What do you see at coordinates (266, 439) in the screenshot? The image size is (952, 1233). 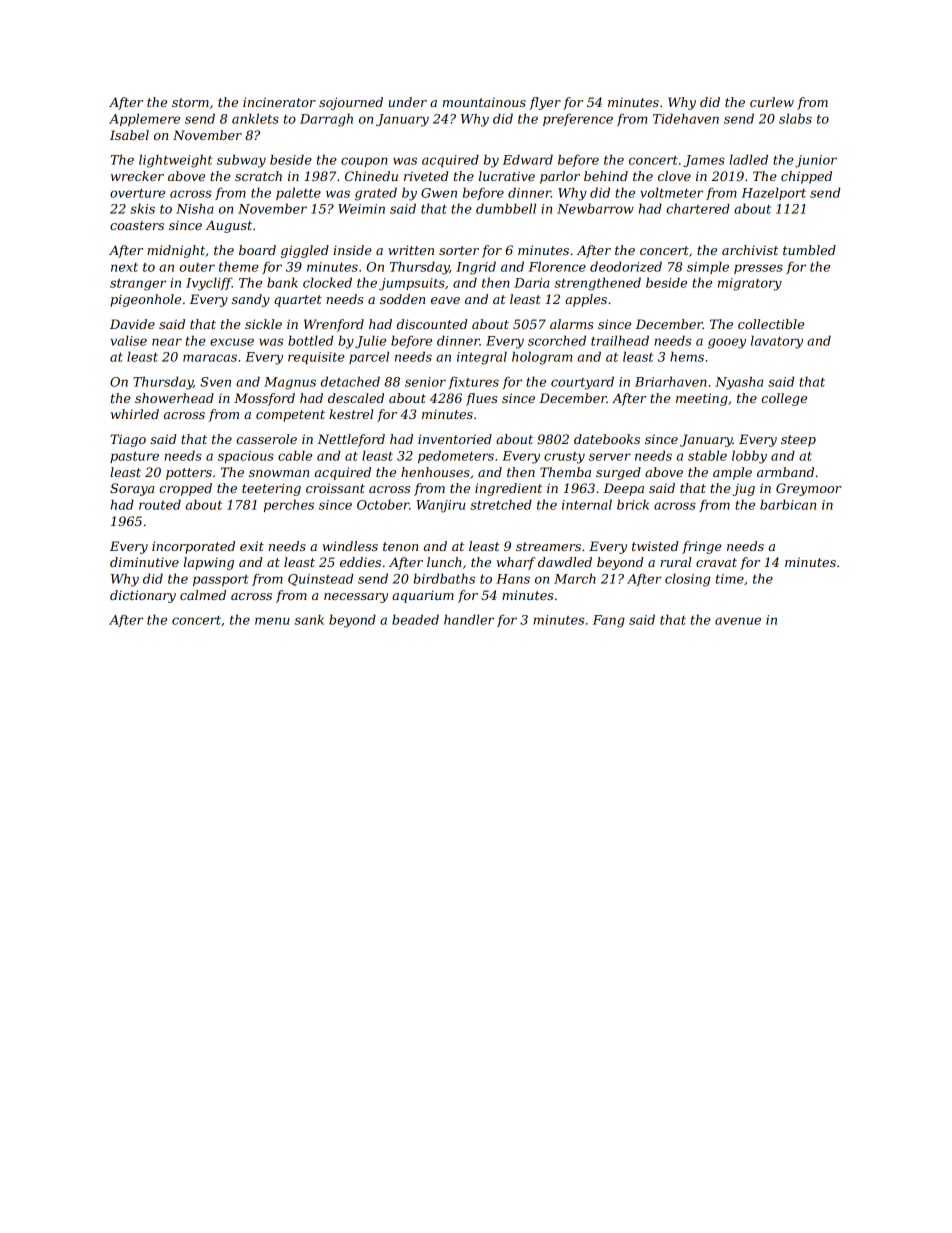 I see `casserole` at bounding box center [266, 439].
